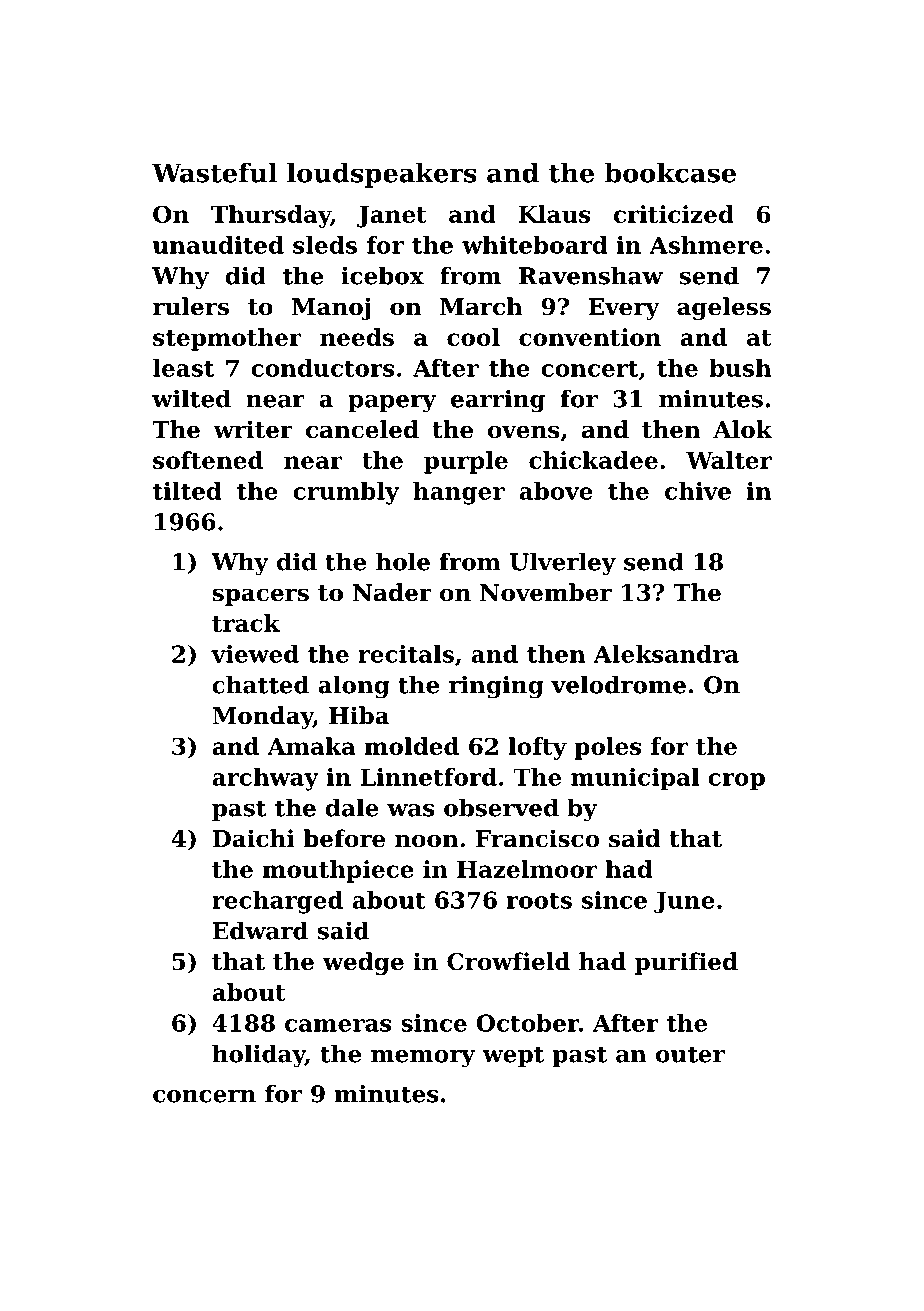  Describe the element at coordinates (686, 963) in the screenshot. I see `purified` at that location.
